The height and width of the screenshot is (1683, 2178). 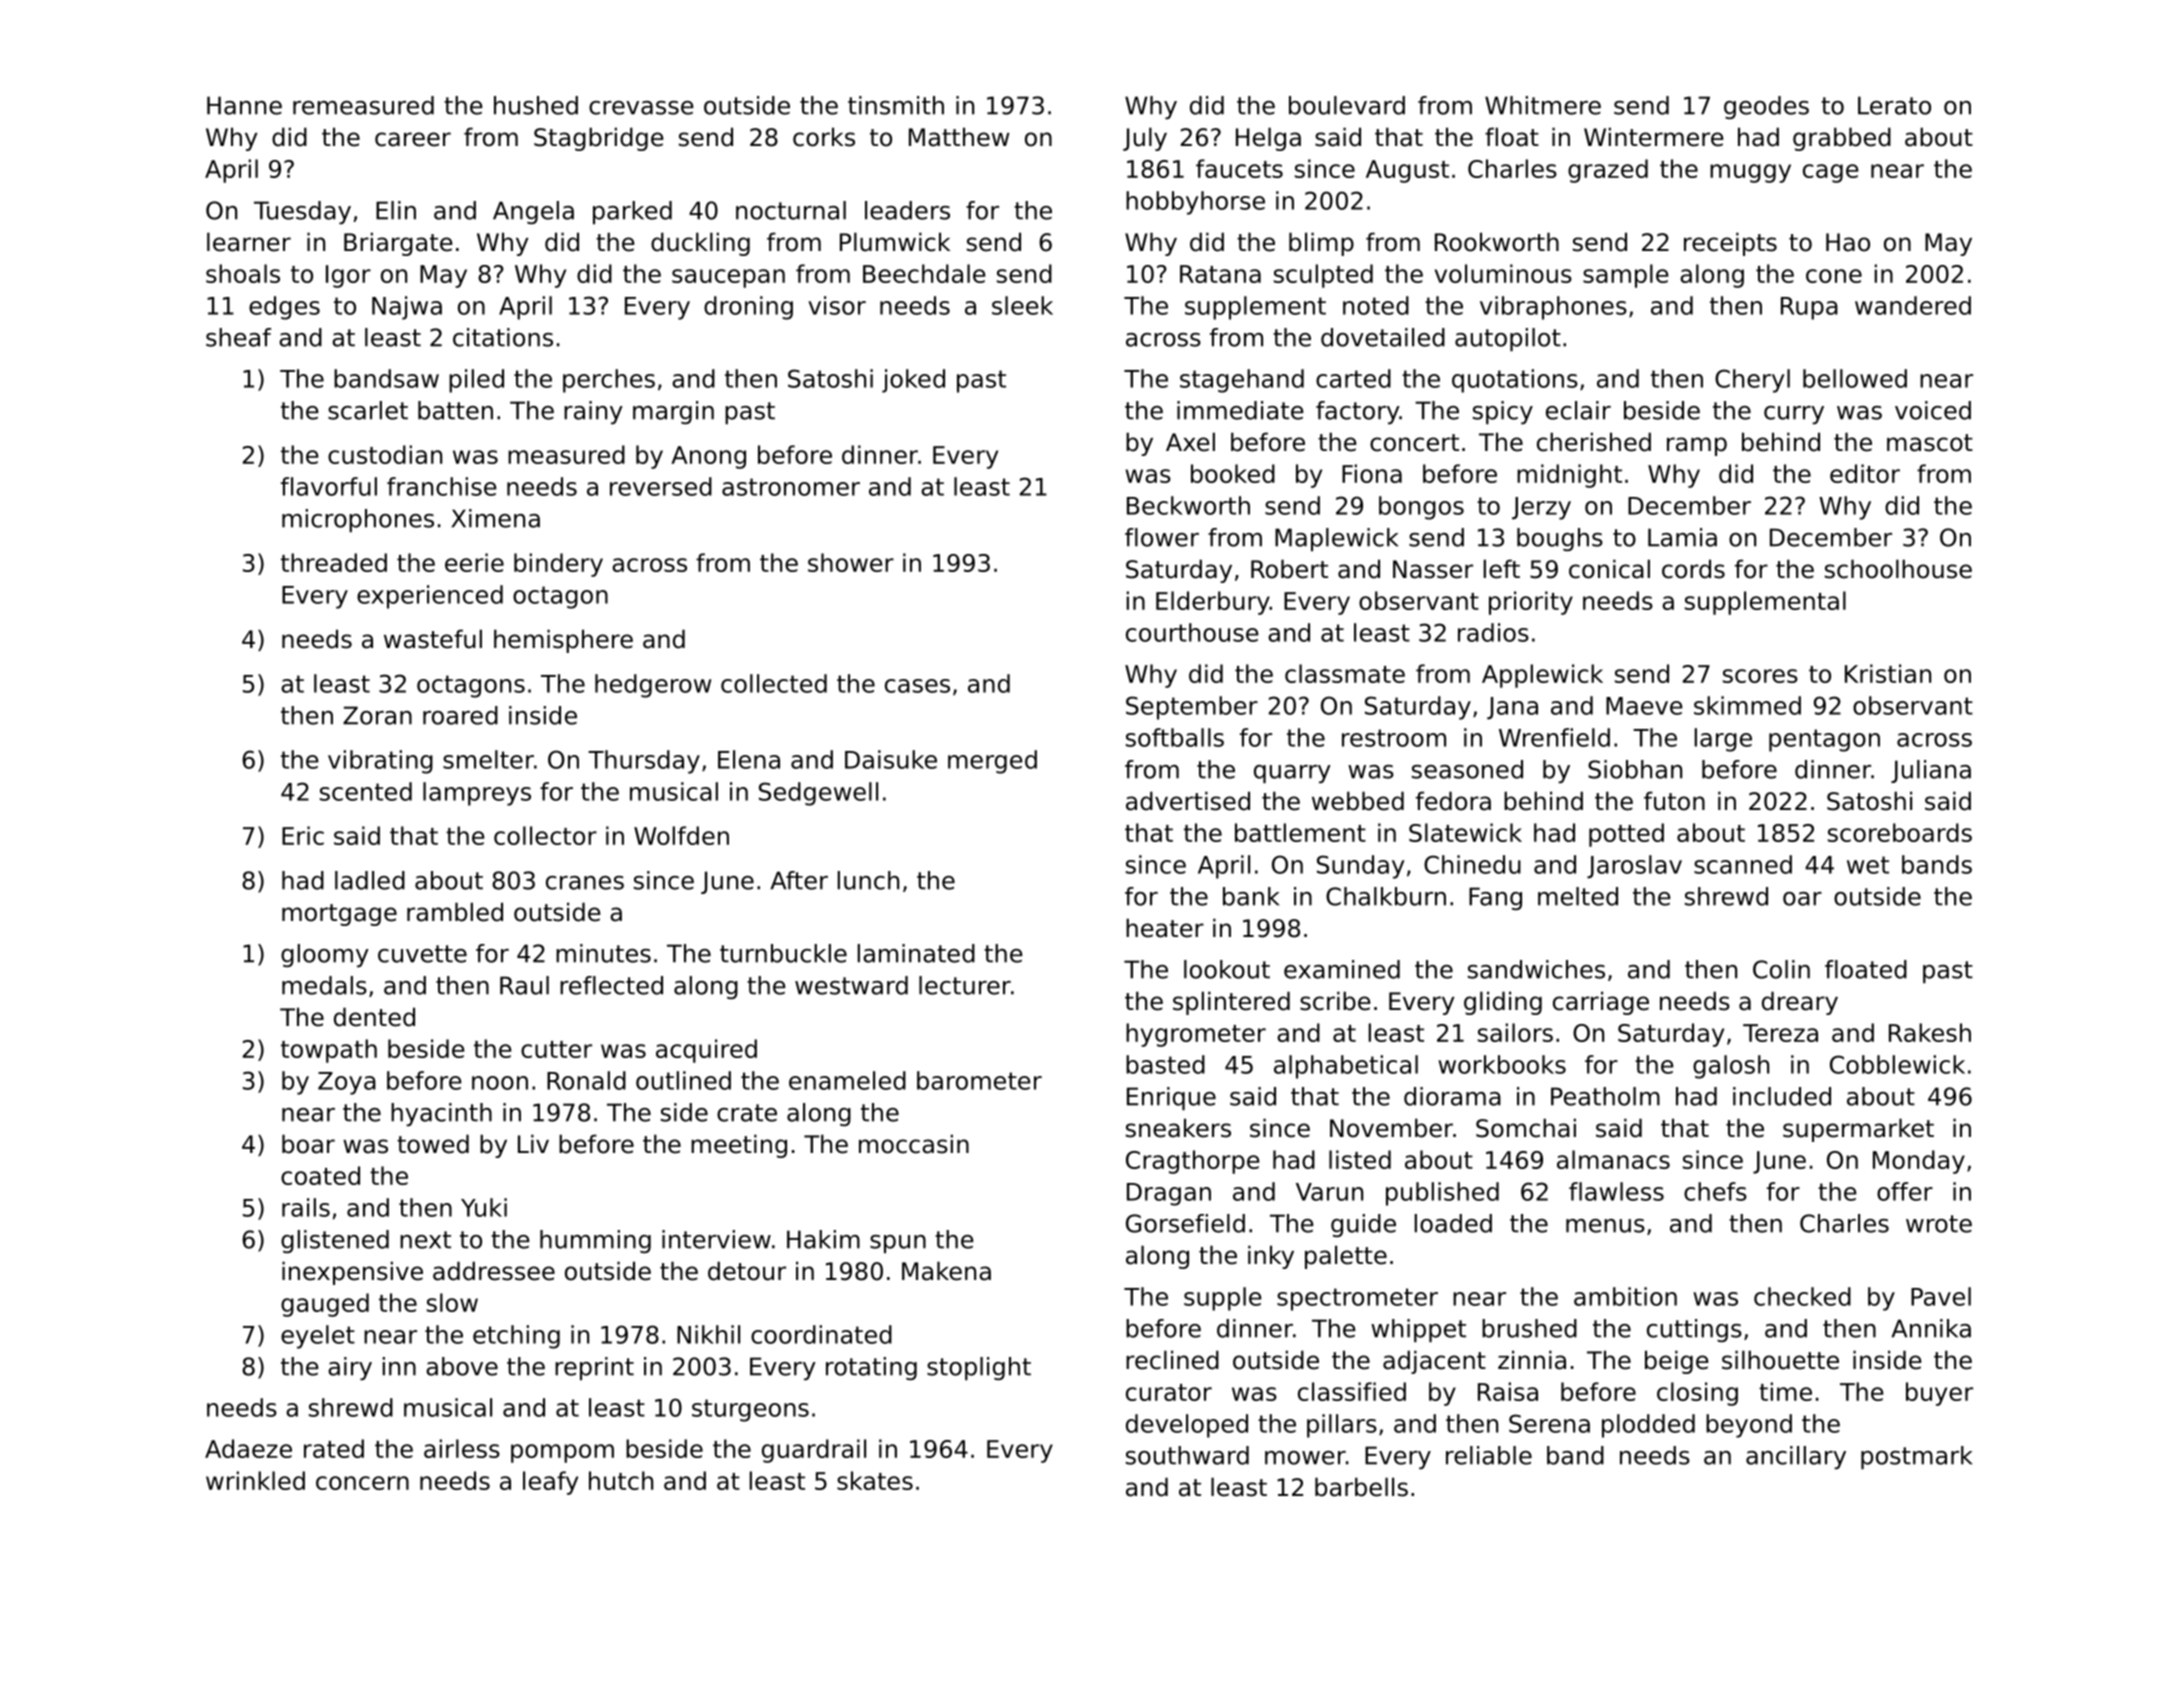 What do you see at coordinates (442, 486) in the screenshot?
I see `franchise` at bounding box center [442, 486].
